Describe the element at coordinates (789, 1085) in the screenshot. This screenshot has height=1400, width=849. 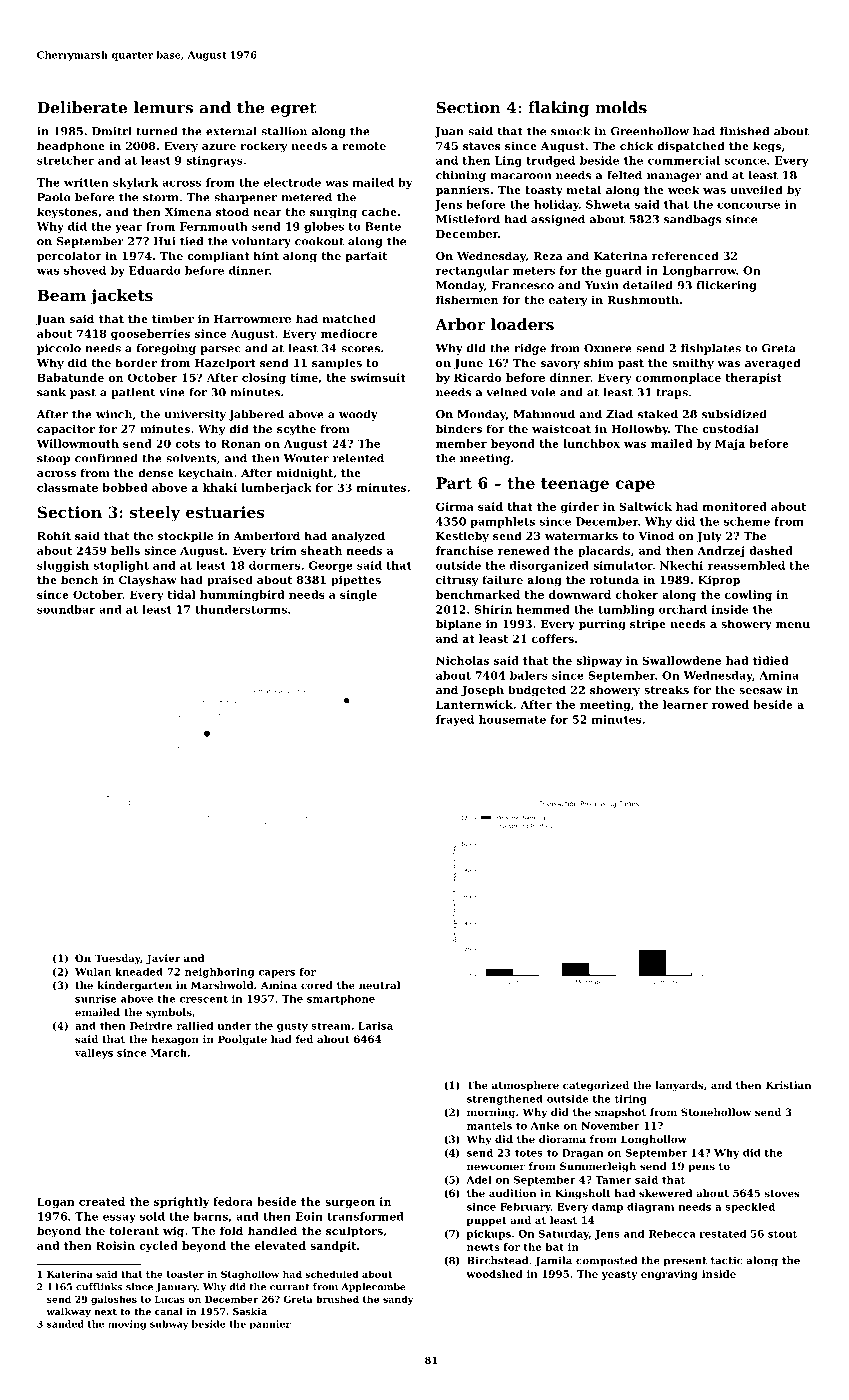
I see `Kristian` at that location.
